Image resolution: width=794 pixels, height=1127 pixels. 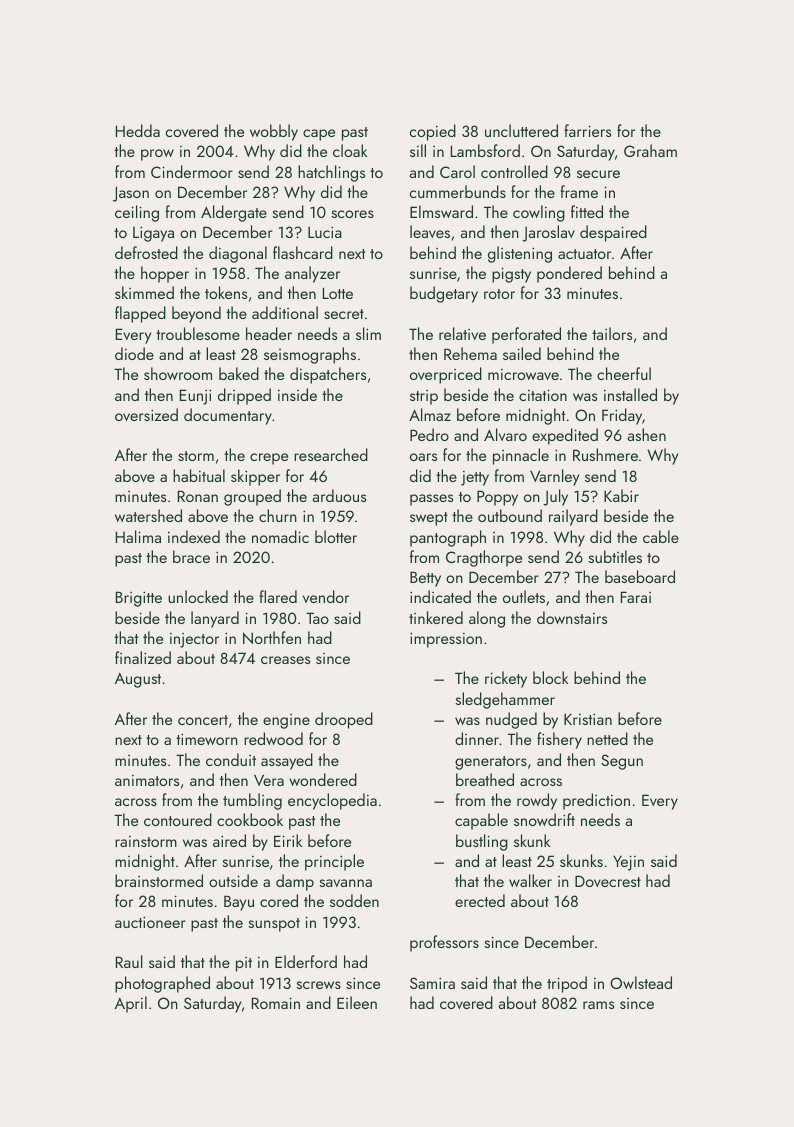 I want to click on dinner, so click(x=477, y=738).
